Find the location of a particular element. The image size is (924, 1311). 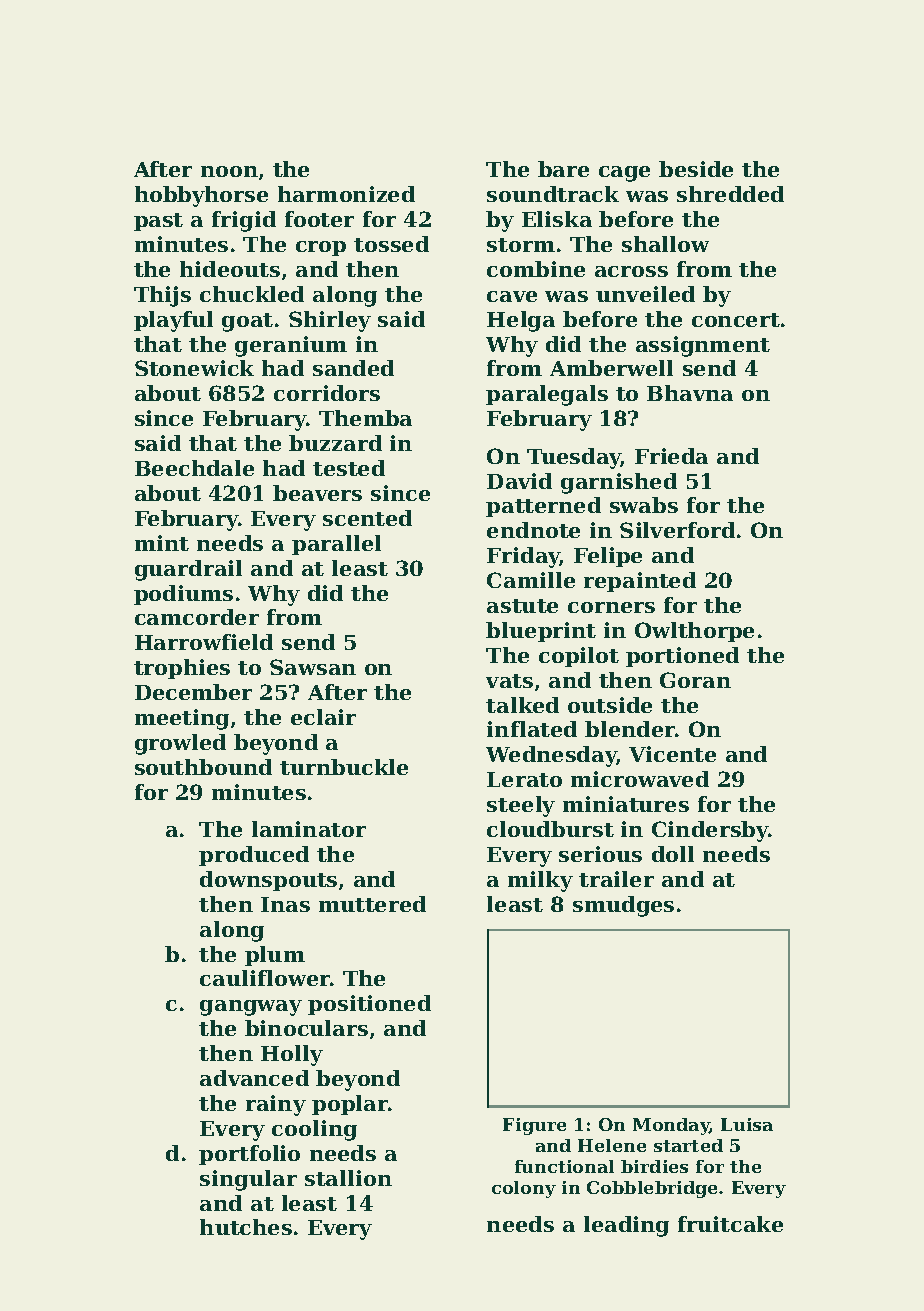

hutches is located at coordinates (246, 1227).
